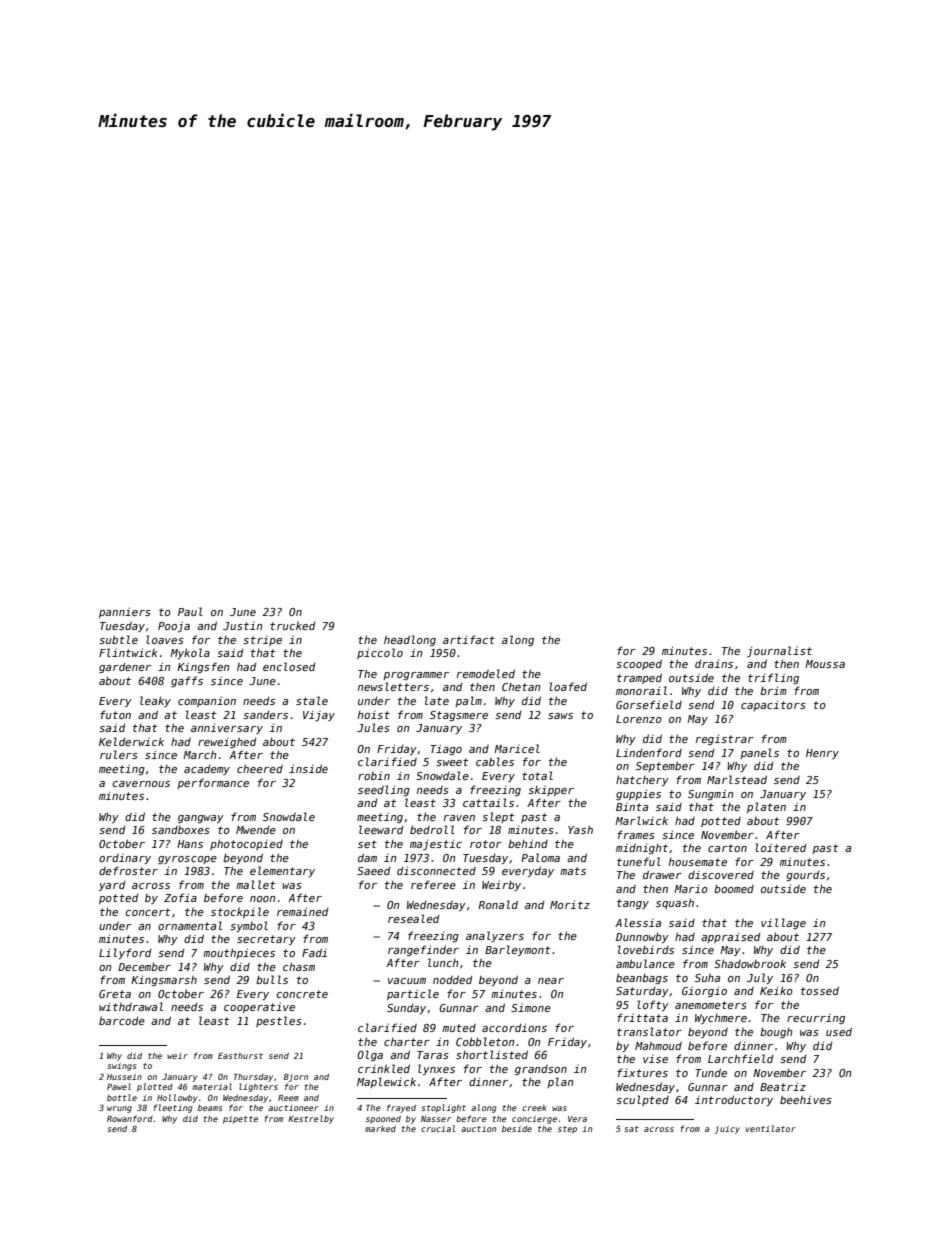  What do you see at coordinates (469, 639) in the document?
I see `artifact` at bounding box center [469, 639].
